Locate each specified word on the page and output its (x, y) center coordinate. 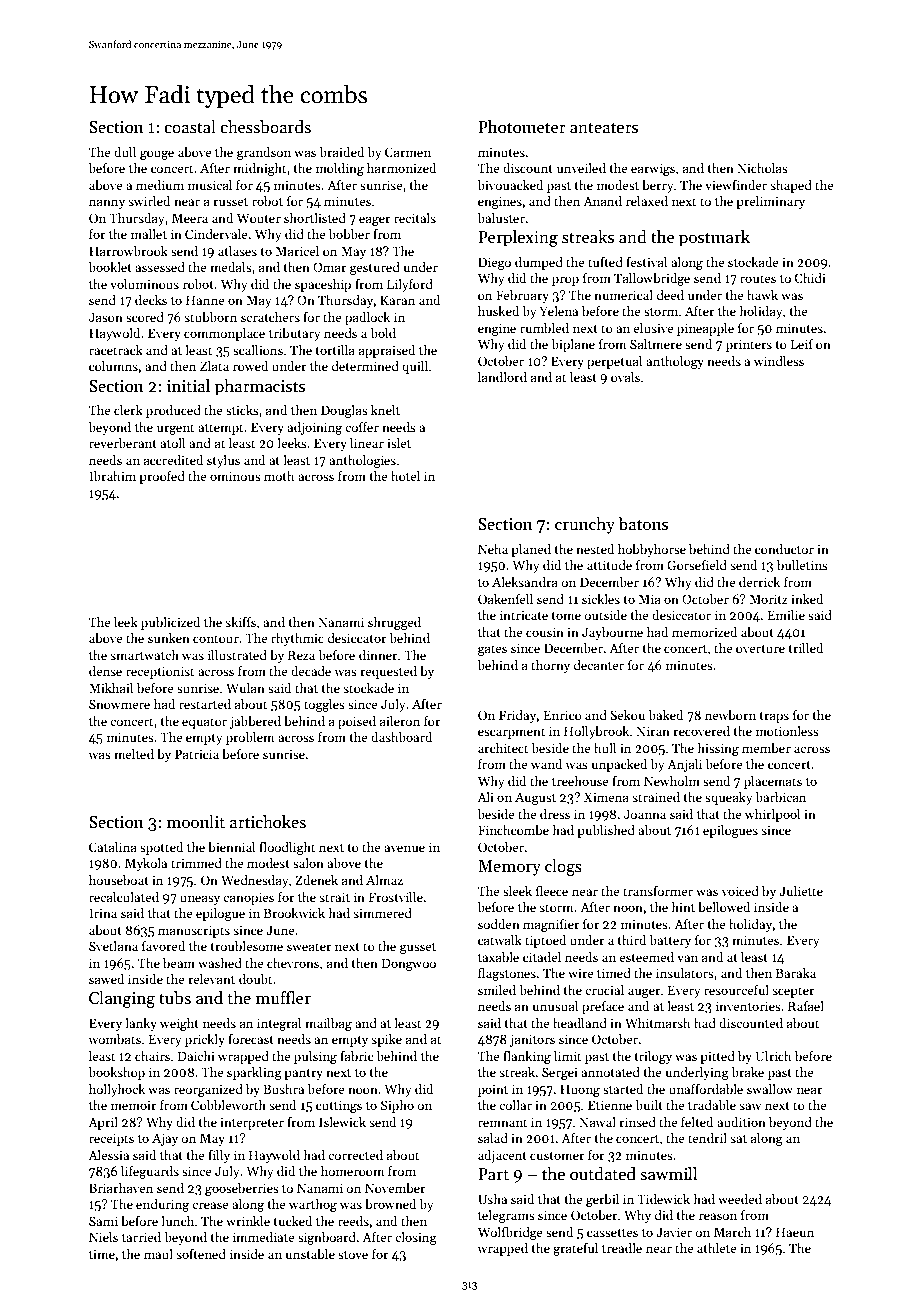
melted (134, 754)
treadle (622, 1248)
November (395, 1188)
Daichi (196, 1056)
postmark (714, 238)
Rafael (806, 1006)
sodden (499, 924)
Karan (397, 300)
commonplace (224, 334)
